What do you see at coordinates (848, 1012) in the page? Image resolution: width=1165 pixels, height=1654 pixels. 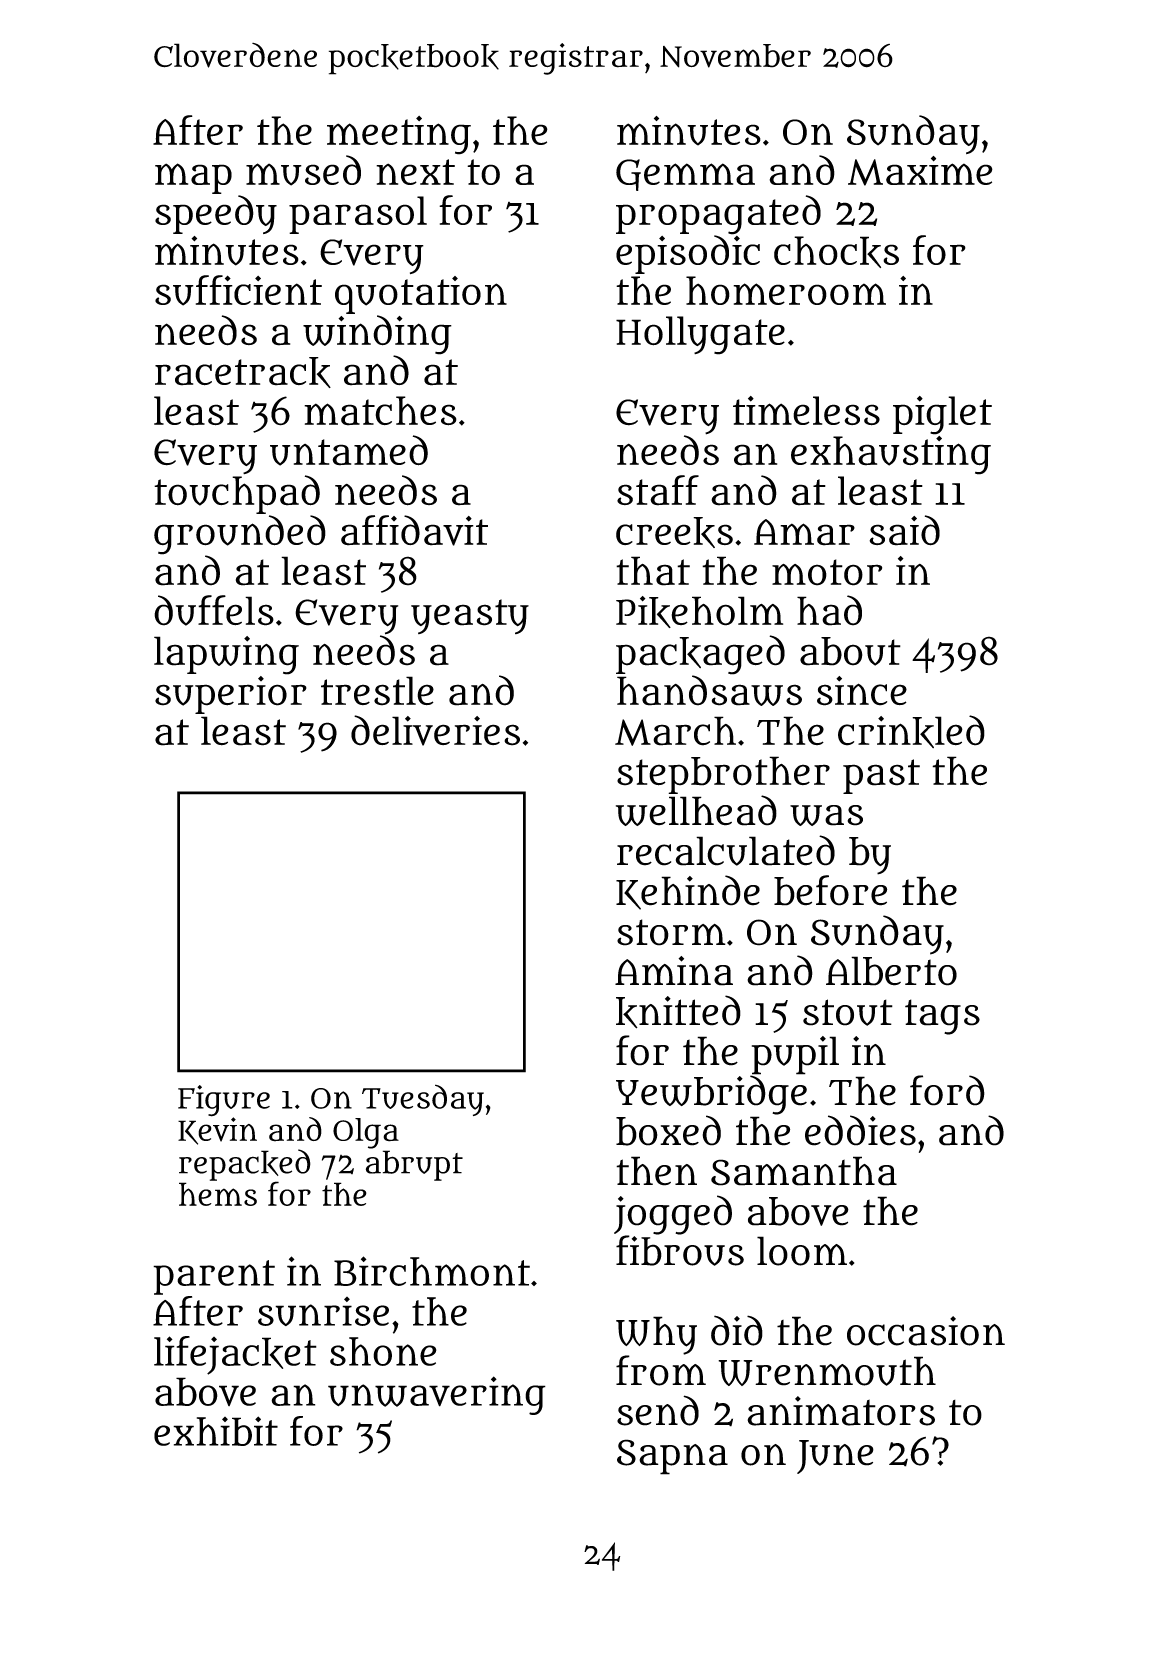 I see `stout` at bounding box center [848, 1012].
